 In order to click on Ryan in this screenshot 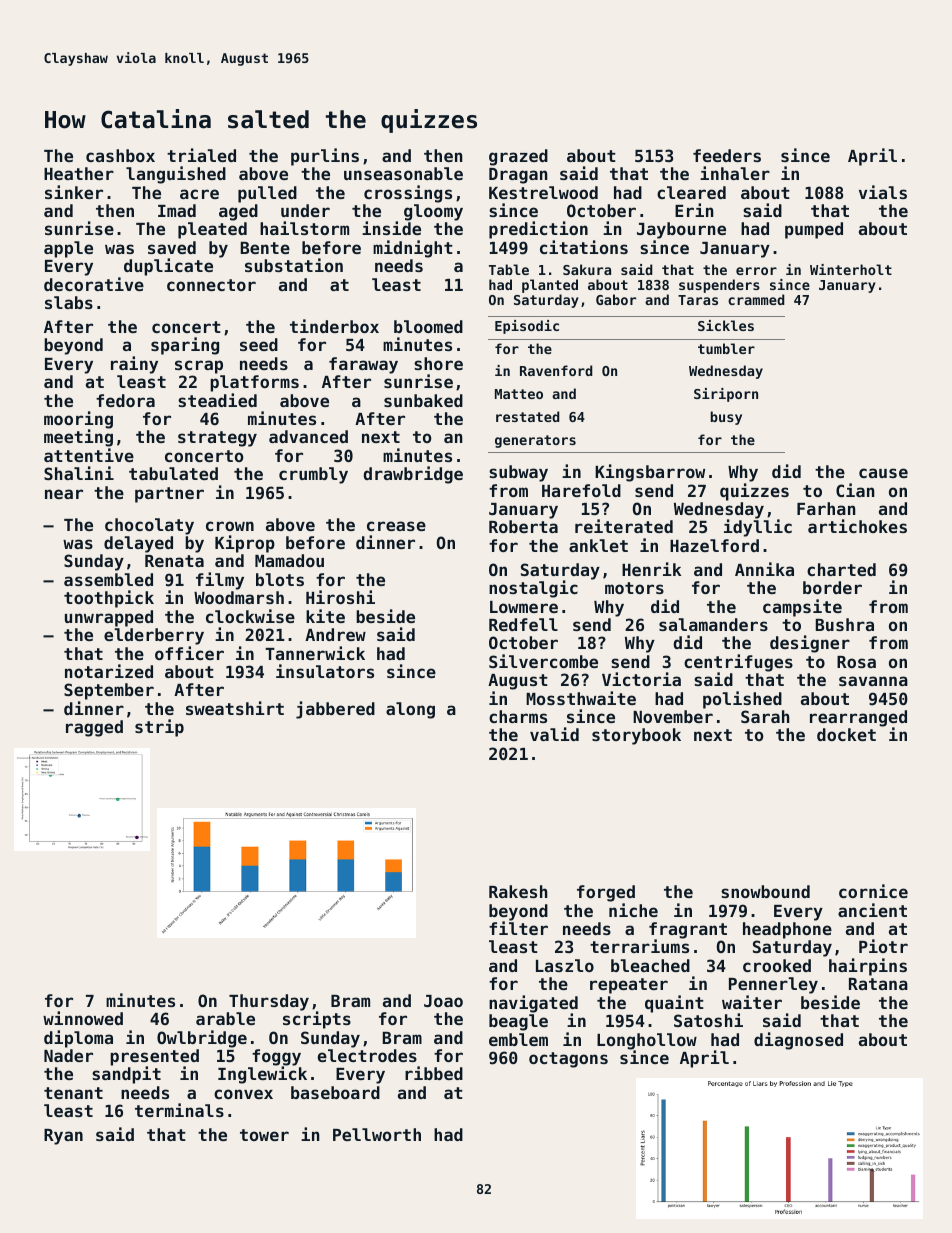, I will do `click(63, 1137)`.
